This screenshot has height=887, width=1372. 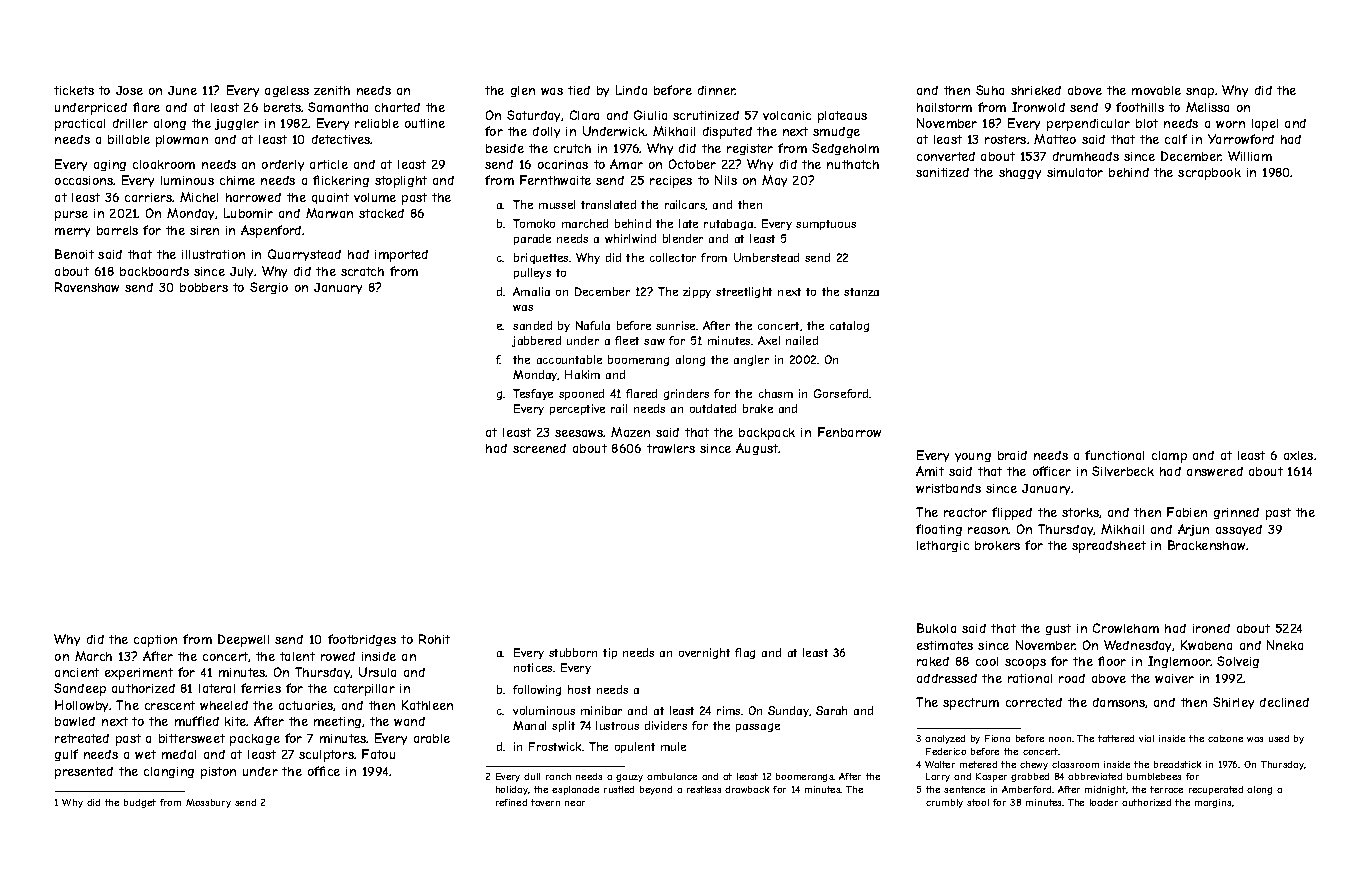 I want to click on Crowleham, so click(x=1126, y=628).
